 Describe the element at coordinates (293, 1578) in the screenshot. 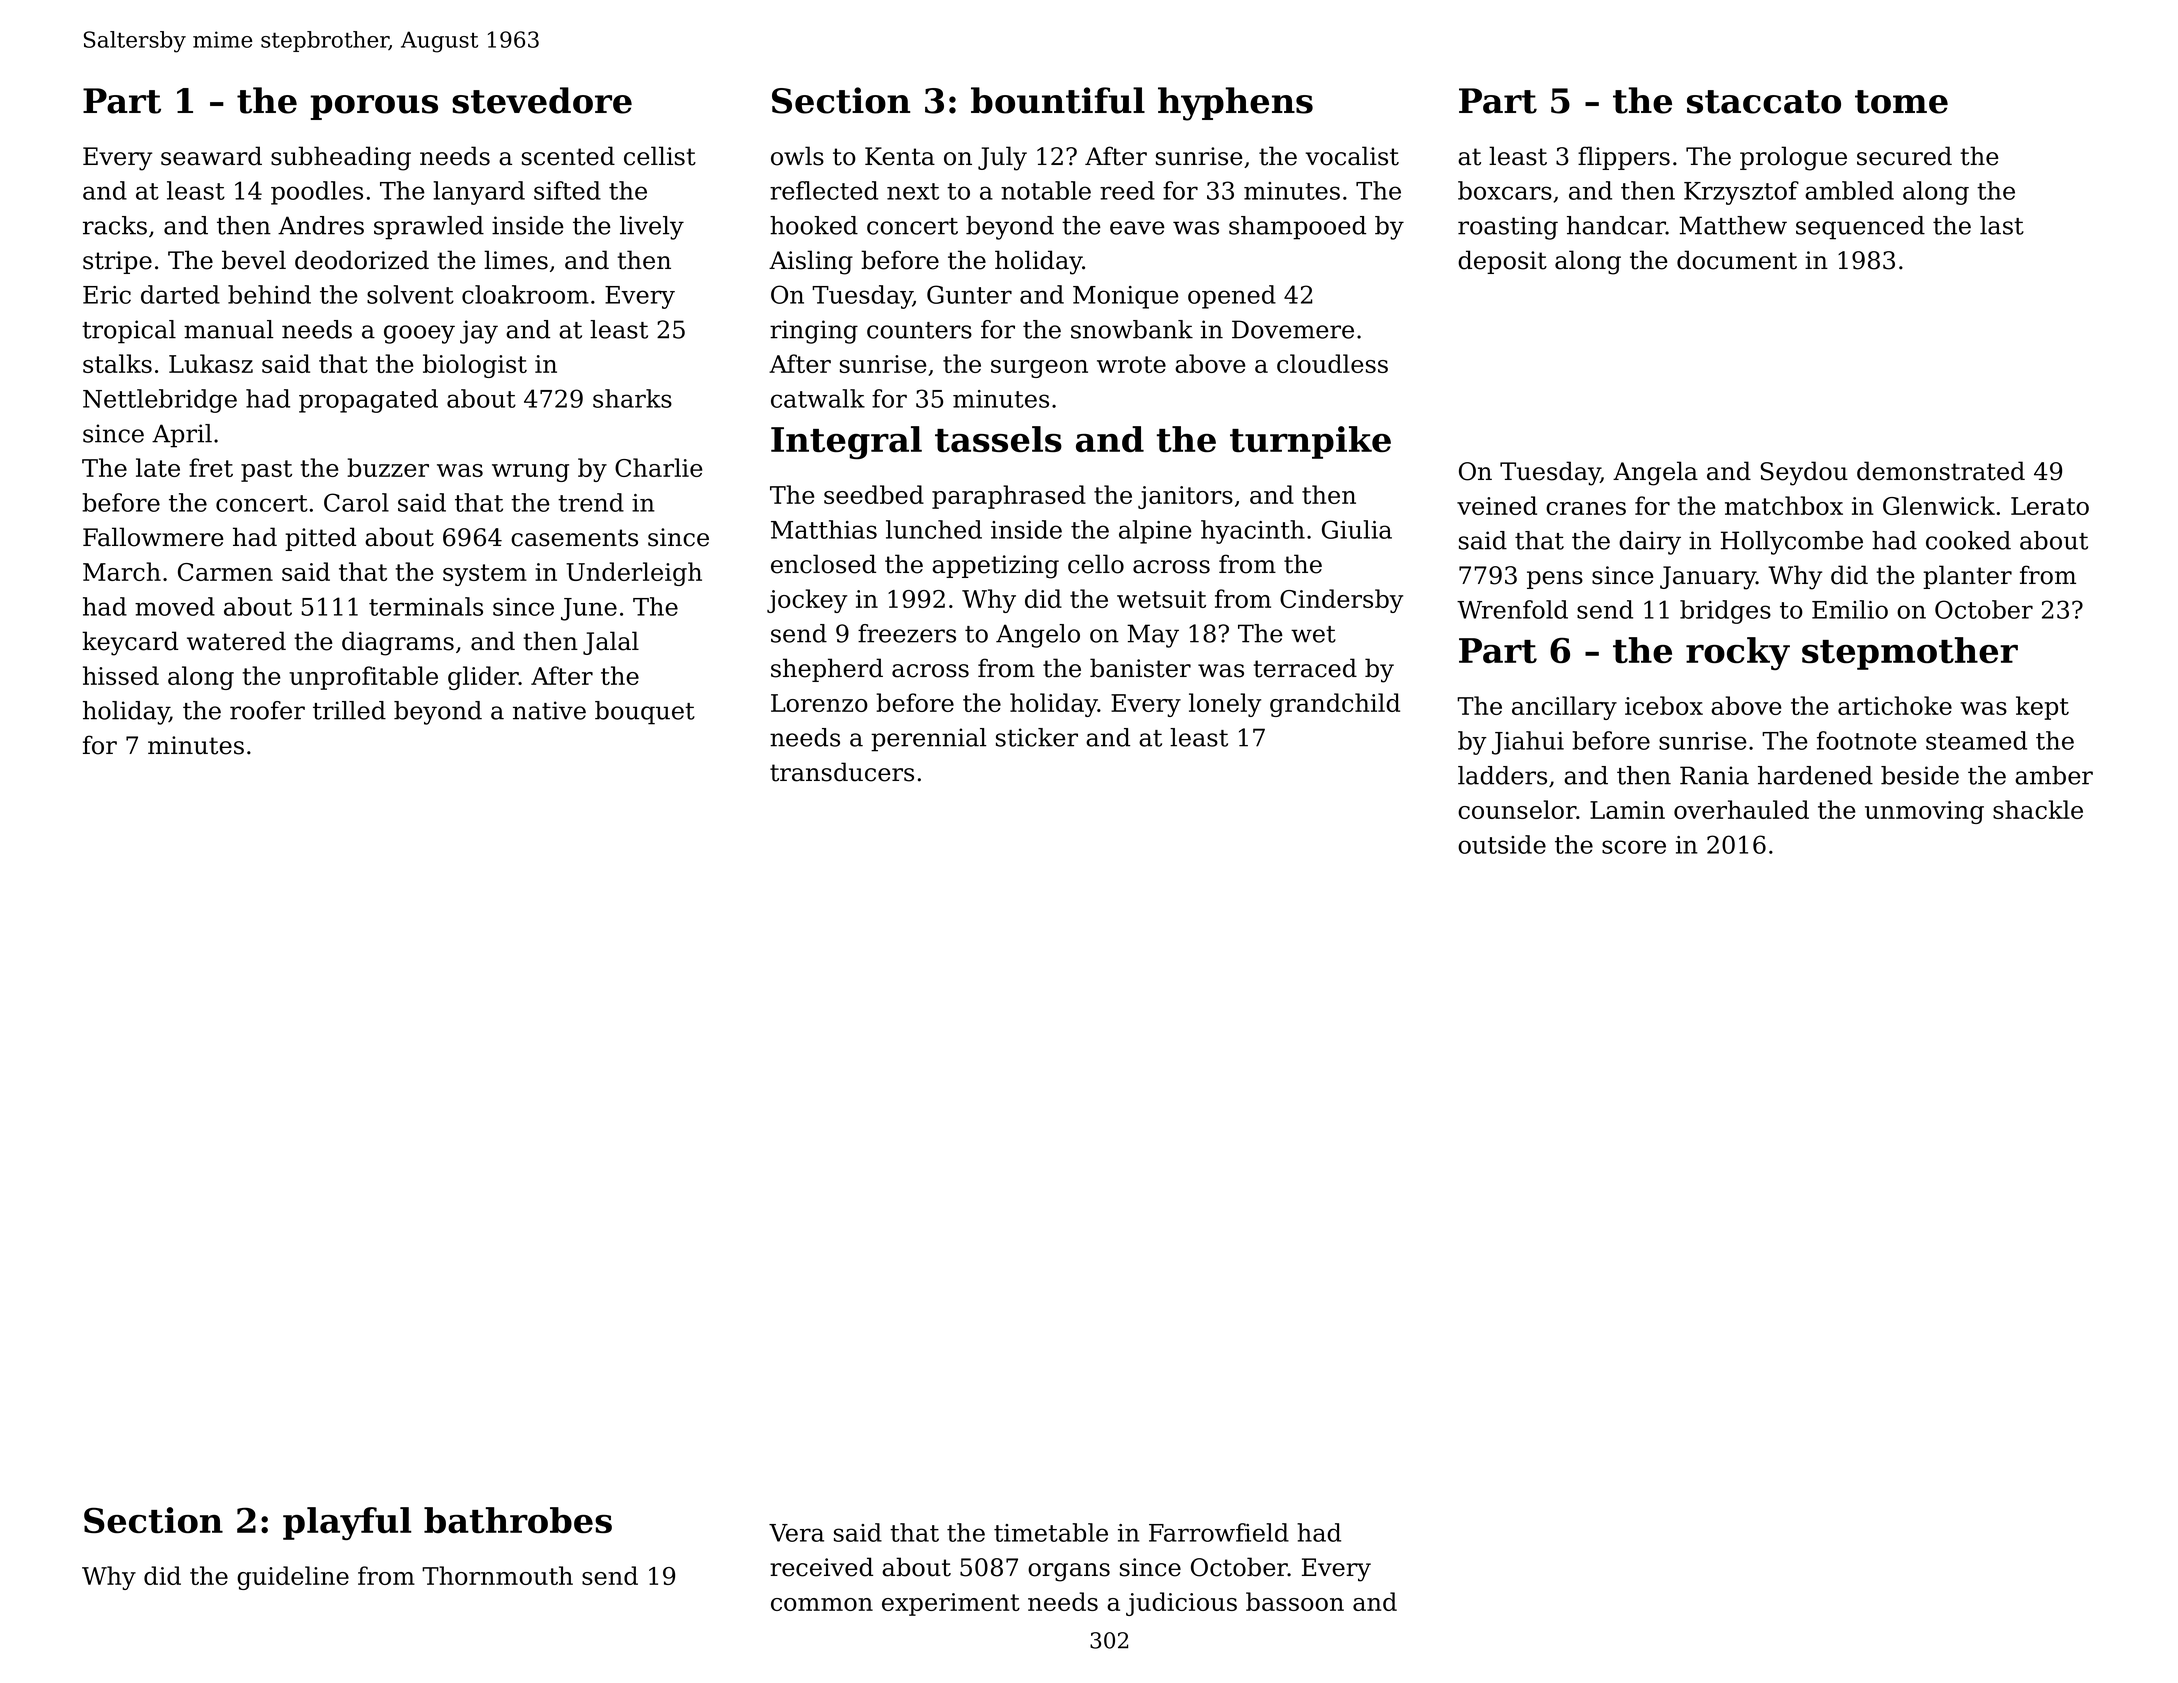

I see `guideline` at that location.
